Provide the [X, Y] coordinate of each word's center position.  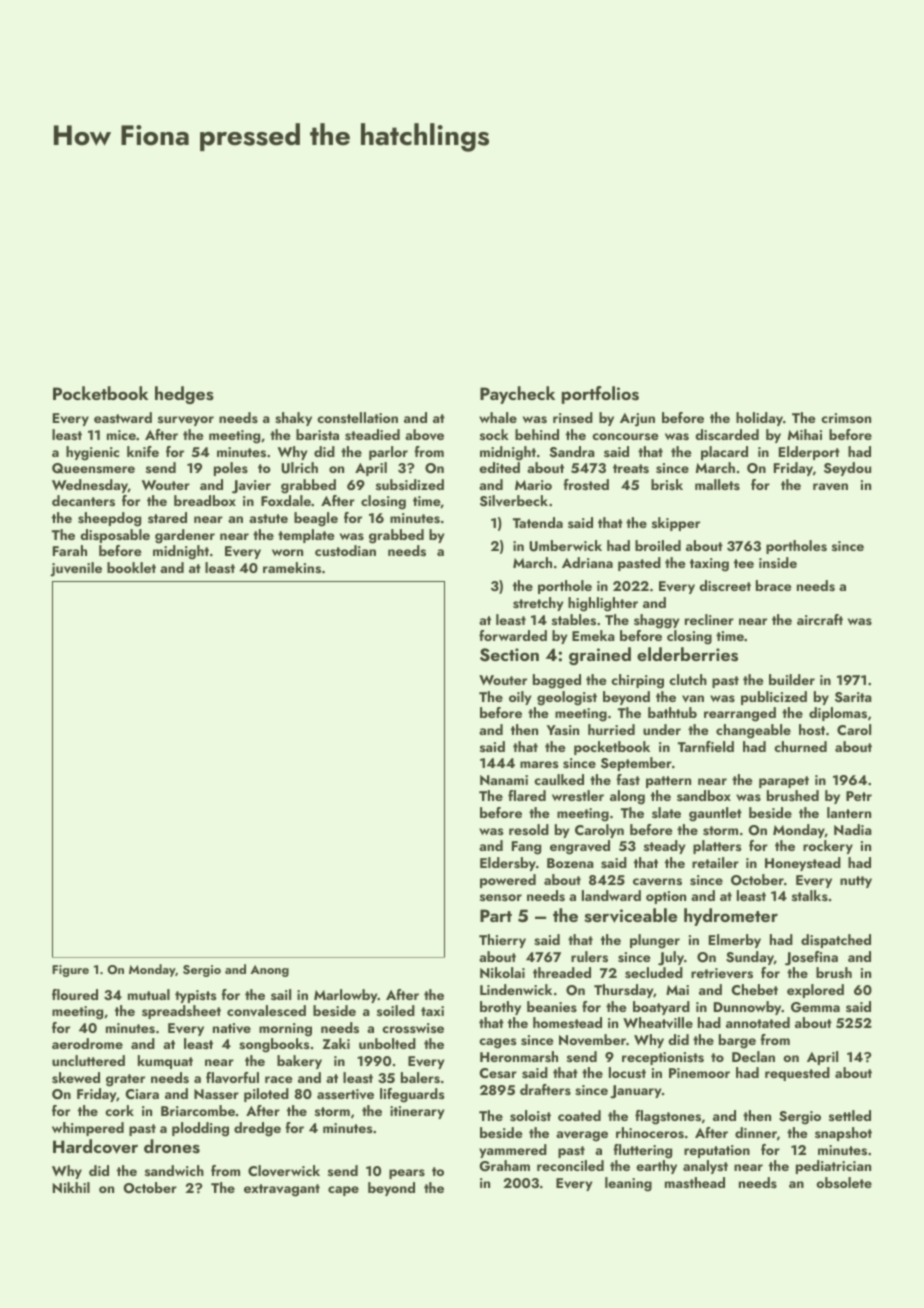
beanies [552, 1006]
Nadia [853, 829]
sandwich [174, 1170]
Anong [269, 971]
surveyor [186, 421]
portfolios [600, 395]
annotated [758, 1022]
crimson [846, 418]
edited [499, 467]
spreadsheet [181, 1012]
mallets [717, 484]
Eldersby [508, 864]
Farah [70, 550]
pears [407, 1174]
